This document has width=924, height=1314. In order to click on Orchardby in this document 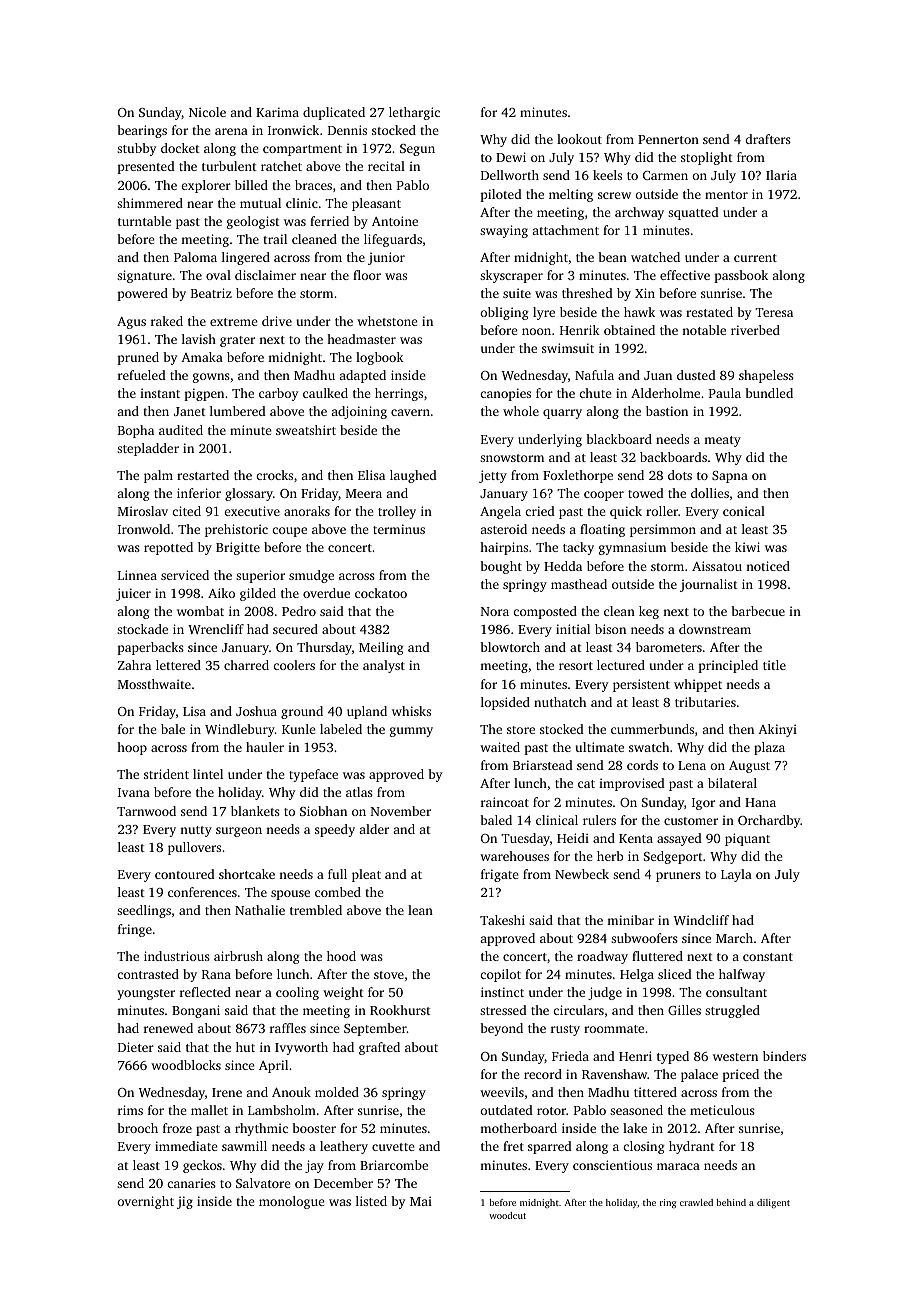, I will do `click(769, 821)`.
